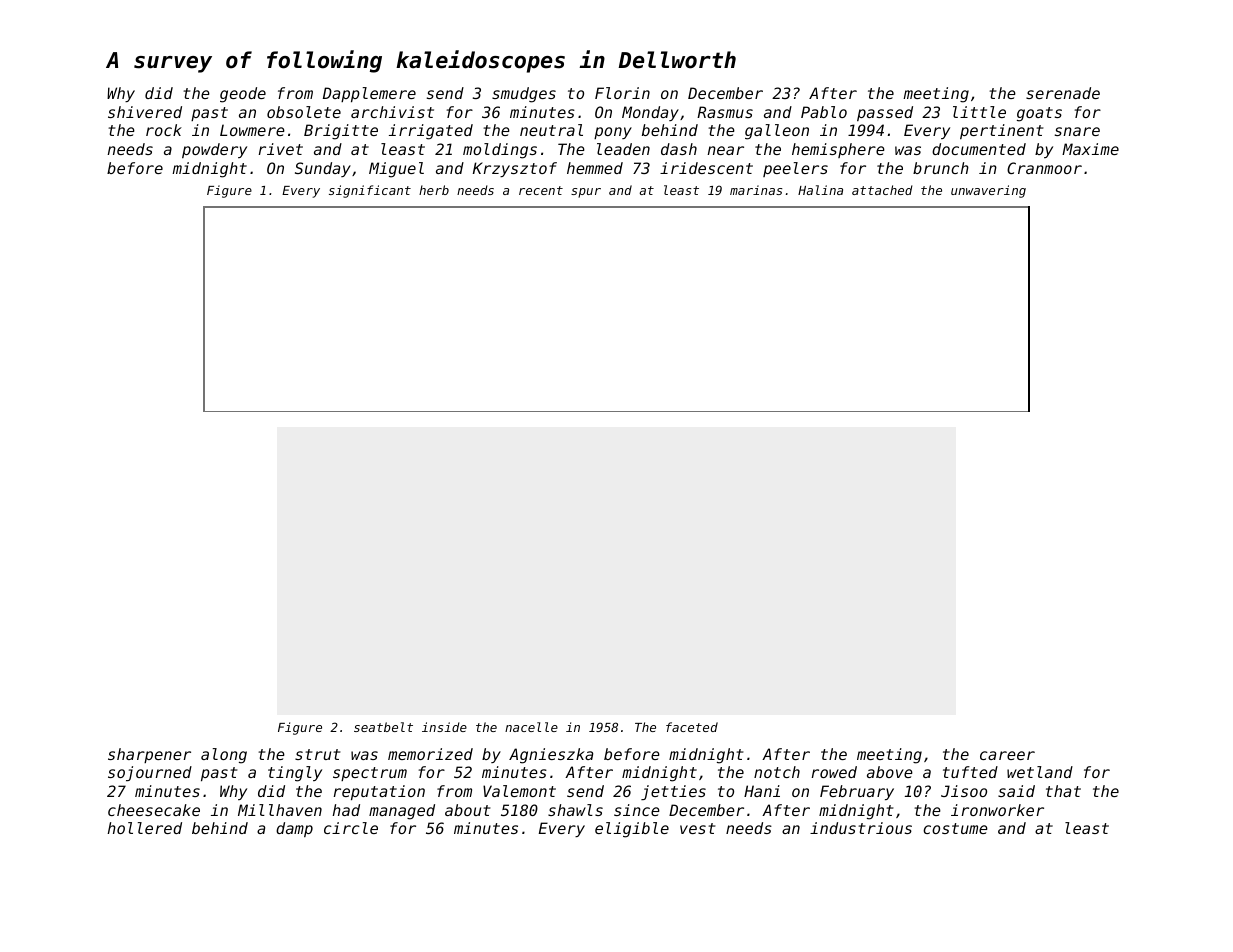  I want to click on attached, so click(882, 190).
